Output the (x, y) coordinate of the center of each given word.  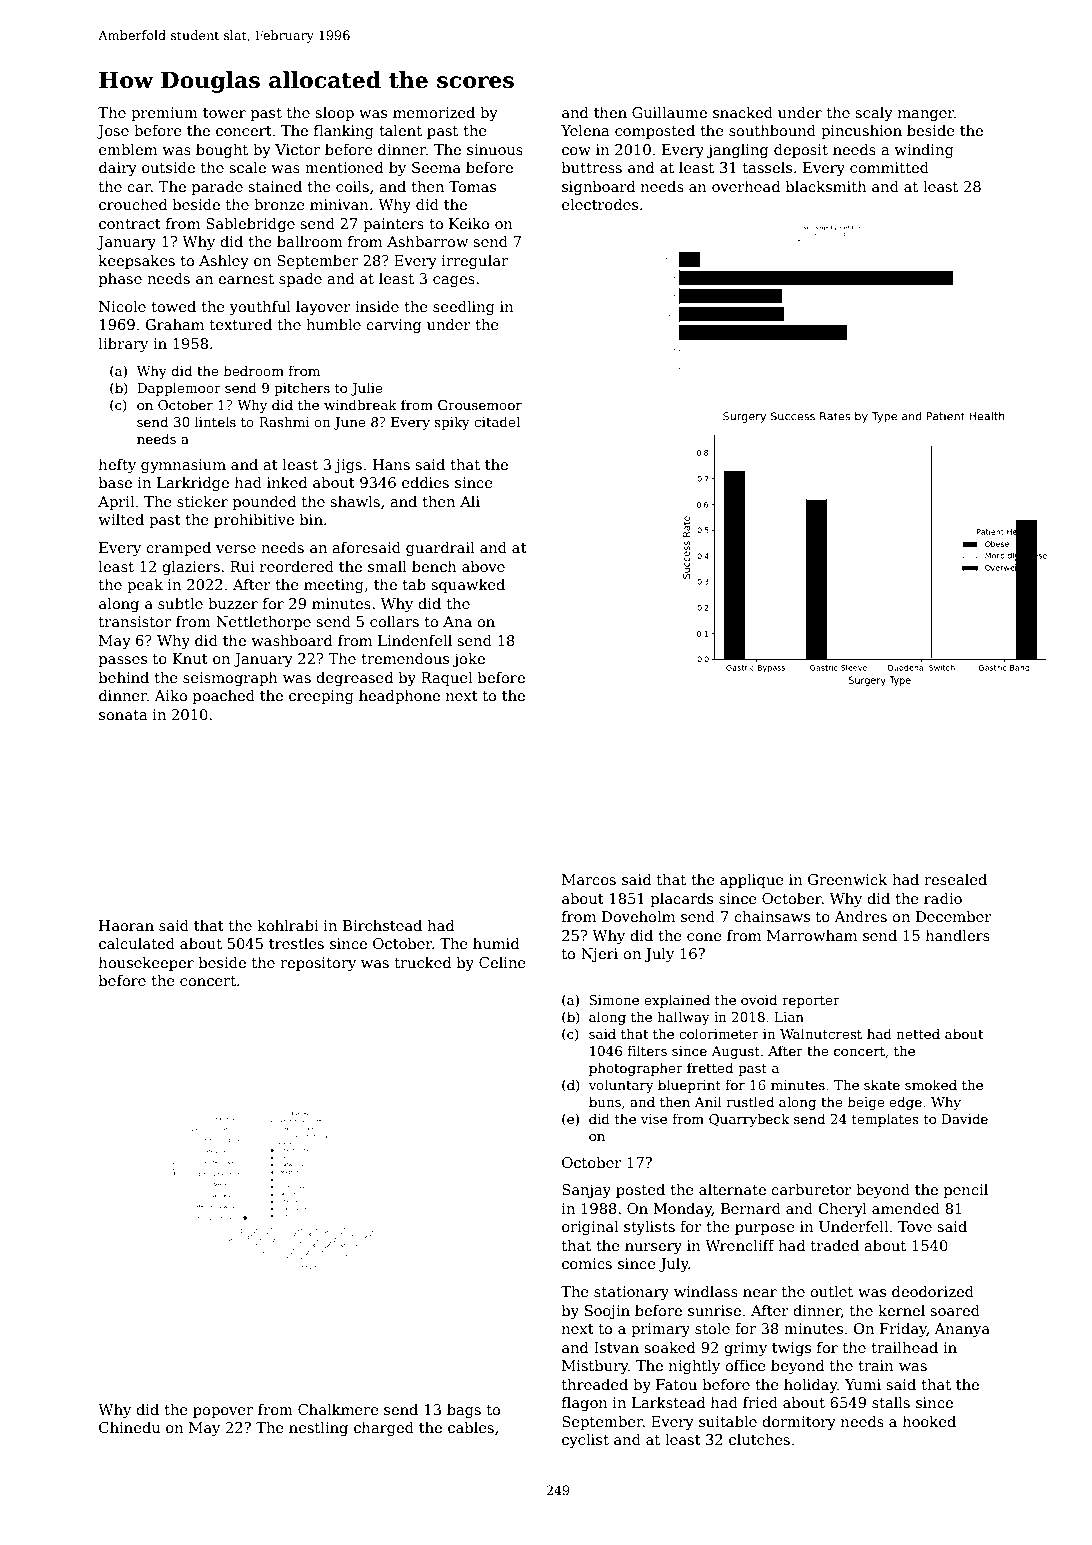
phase (120, 279)
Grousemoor (480, 405)
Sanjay (586, 1191)
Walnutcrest (821, 1033)
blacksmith (826, 186)
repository (318, 964)
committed (889, 167)
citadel (497, 421)
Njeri (599, 955)
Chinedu (129, 1427)
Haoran (126, 925)
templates (885, 1120)
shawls (355, 501)
